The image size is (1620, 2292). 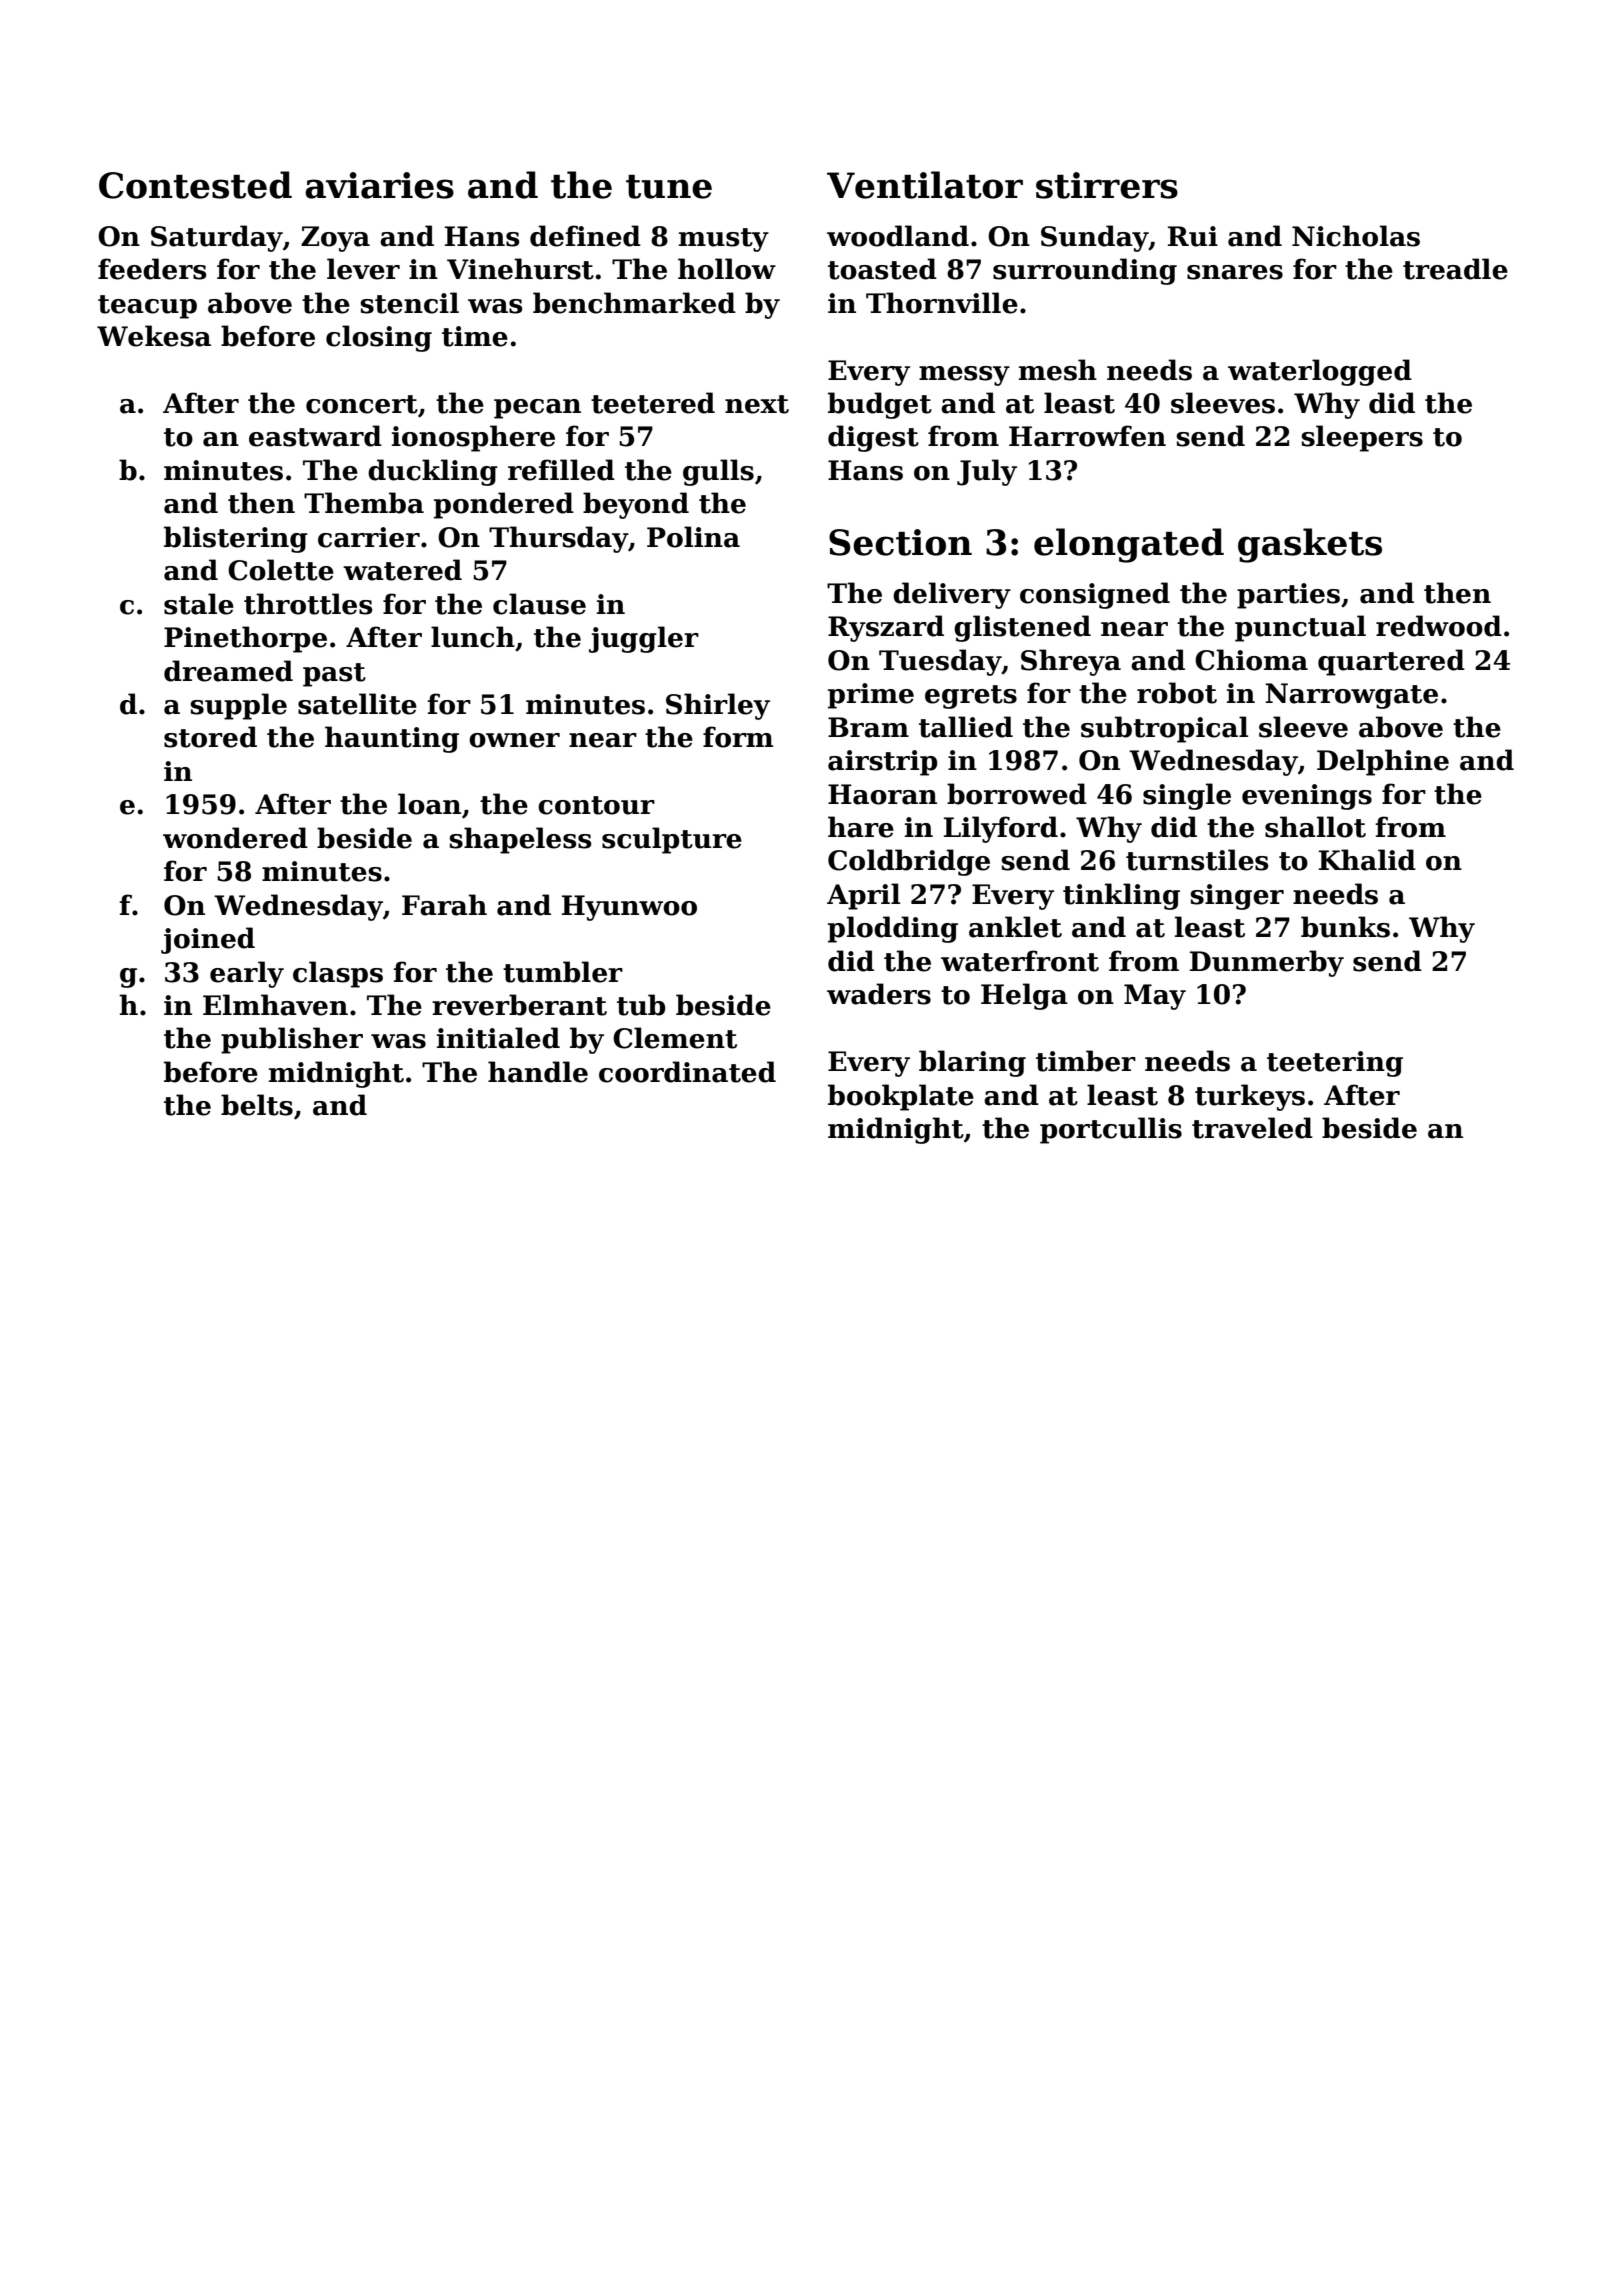 What do you see at coordinates (208, 940) in the screenshot?
I see `joined` at bounding box center [208, 940].
